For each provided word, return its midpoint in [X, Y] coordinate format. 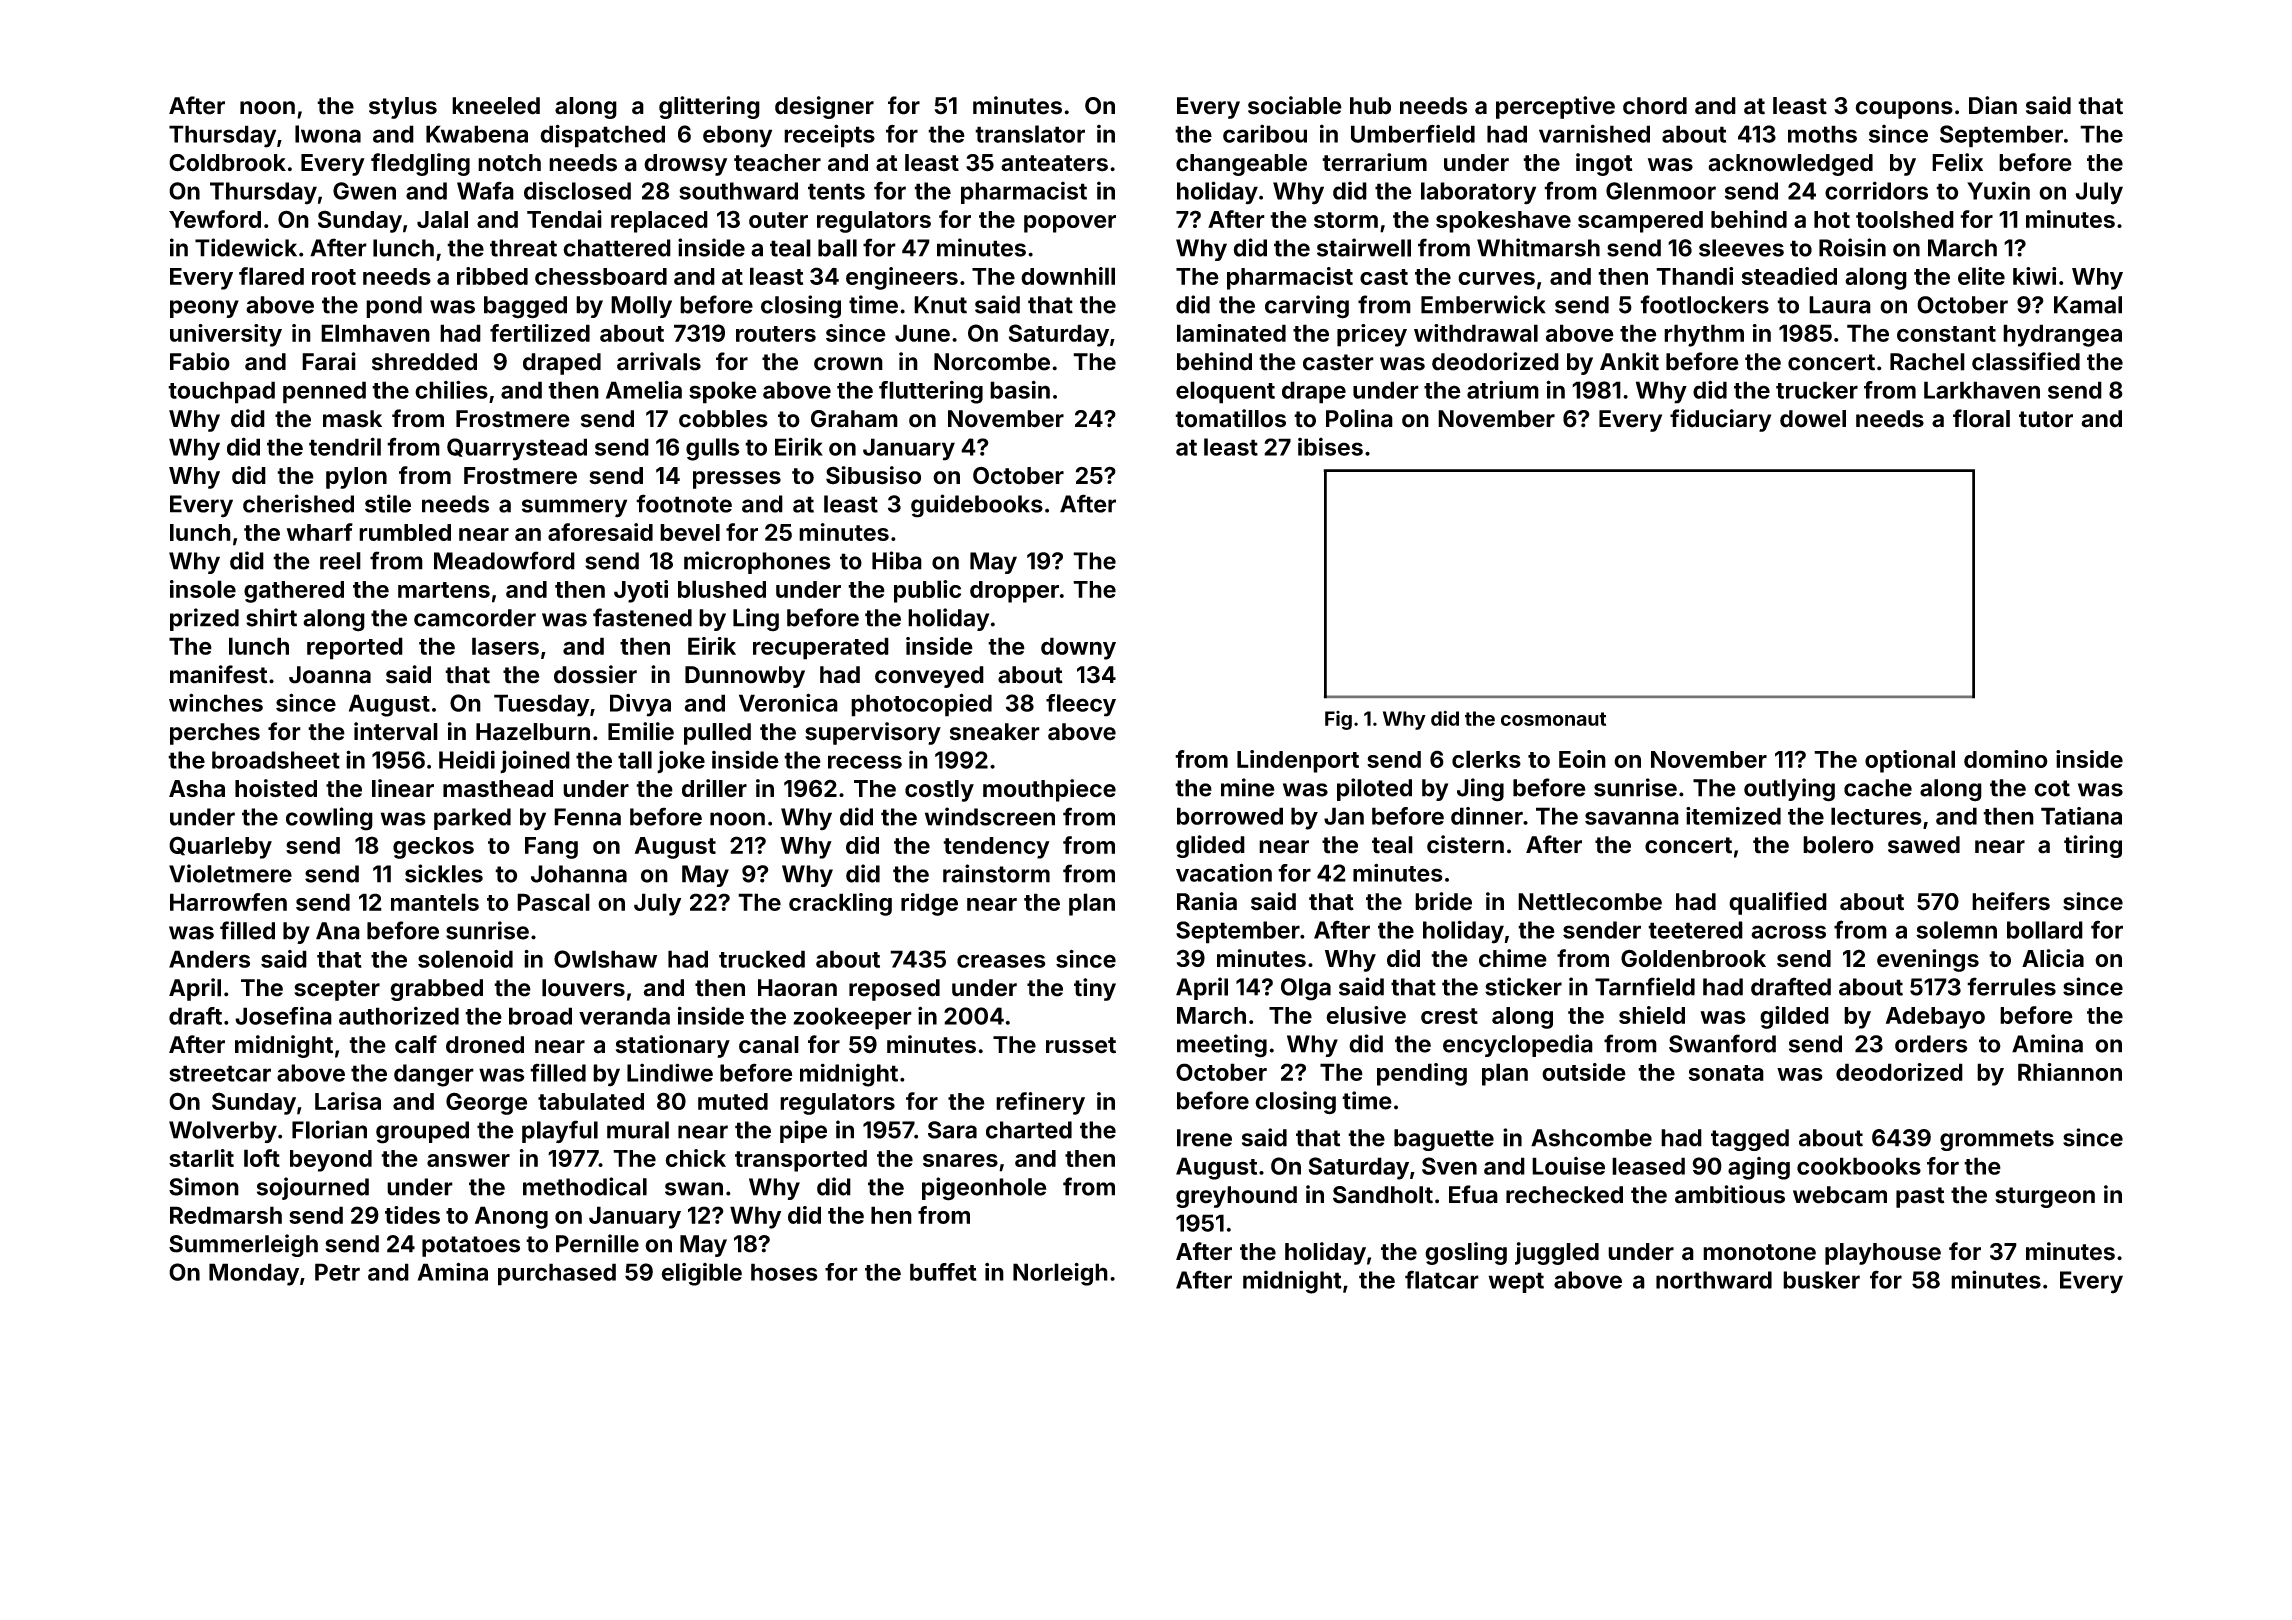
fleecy [1081, 705]
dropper [1014, 592]
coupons [1904, 110]
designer [824, 107]
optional [1910, 761]
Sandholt [1383, 1195]
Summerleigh [243, 1245]
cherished [298, 503]
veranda [624, 1016]
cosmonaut [1553, 719]
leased [1648, 1166]
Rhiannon [2070, 1072]
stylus [403, 108]
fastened [642, 617]
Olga [1306, 989]
